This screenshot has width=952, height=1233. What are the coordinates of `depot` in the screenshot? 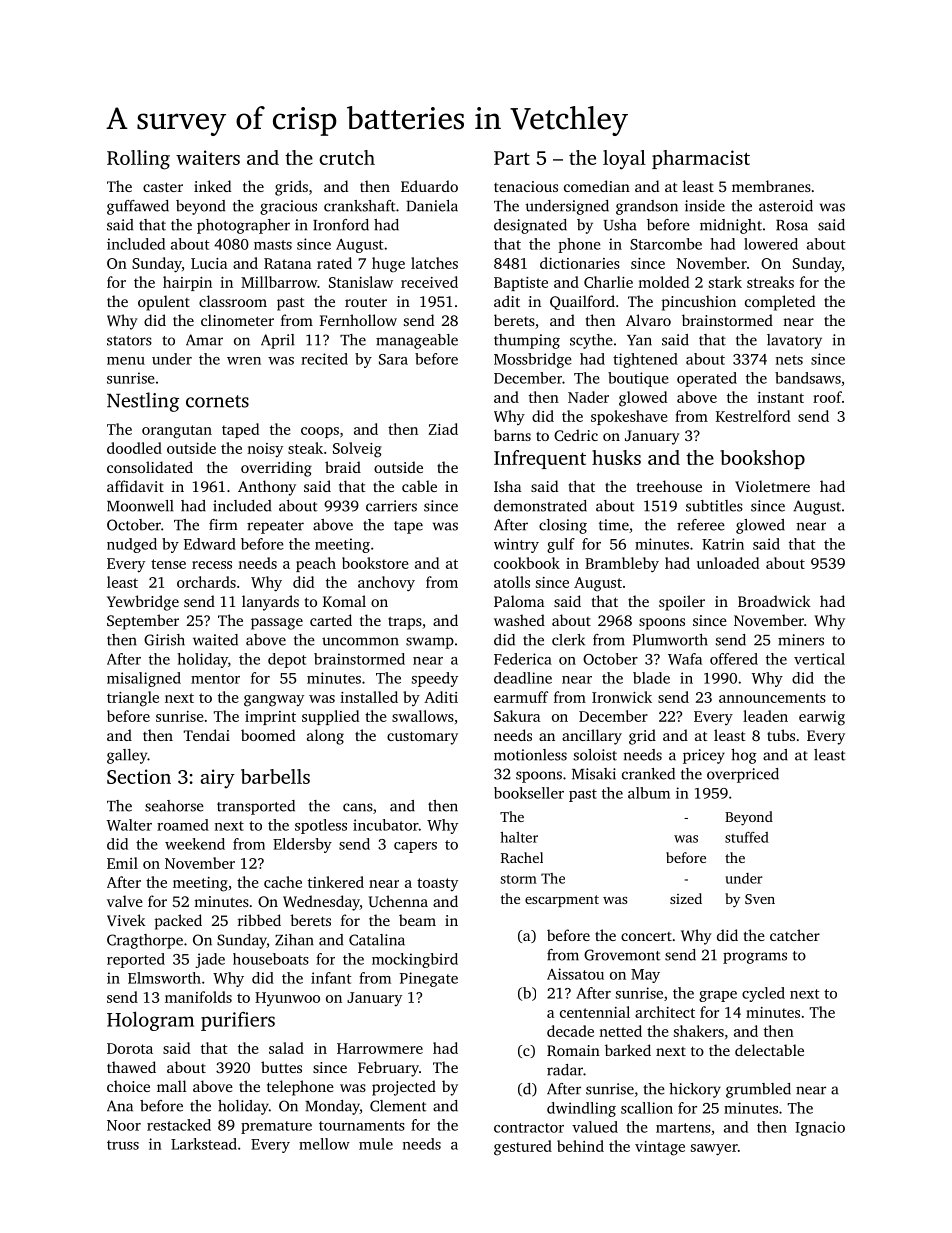 It's located at (287, 660).
